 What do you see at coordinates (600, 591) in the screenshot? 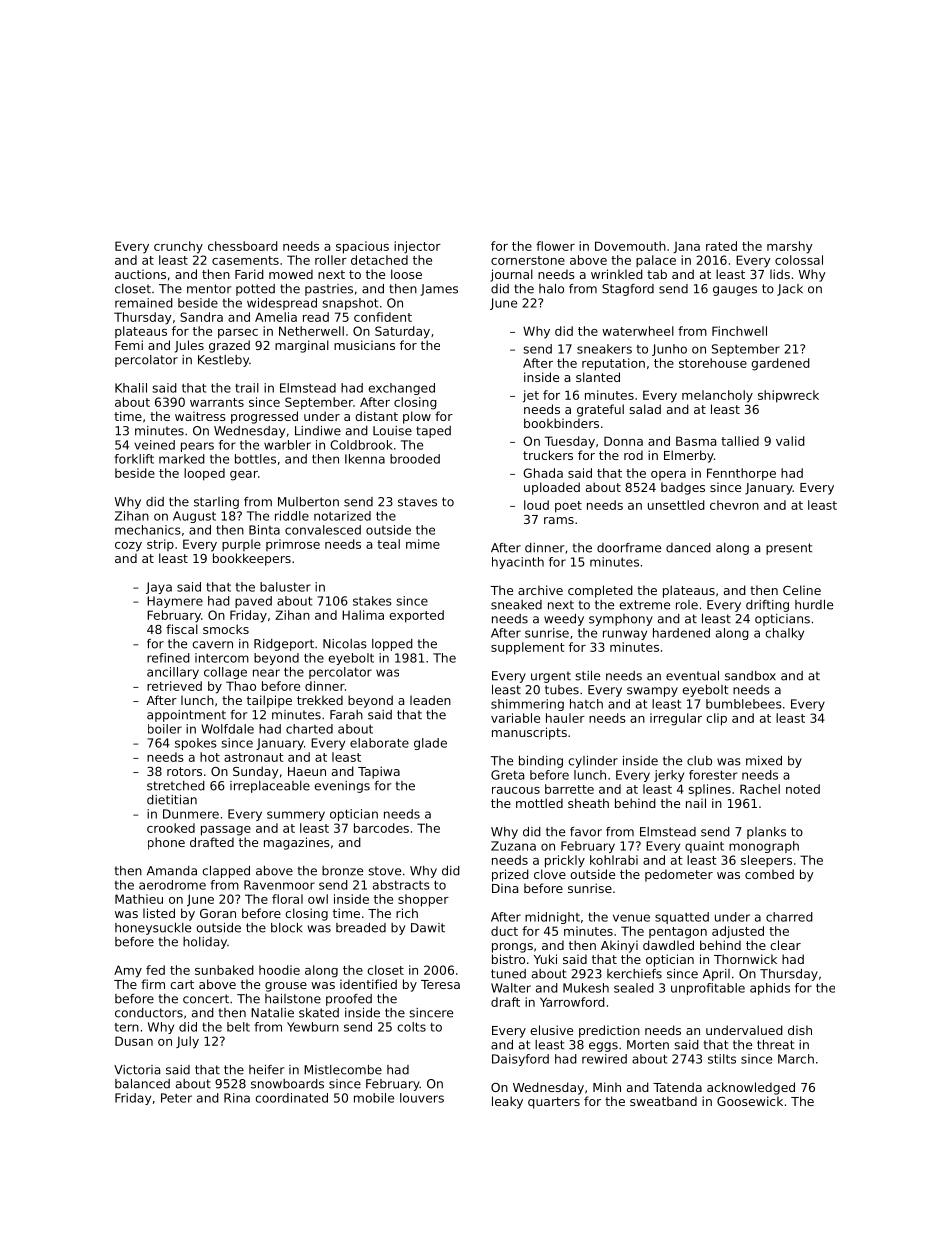
I see `completed` at bounding box center [600, 591].
